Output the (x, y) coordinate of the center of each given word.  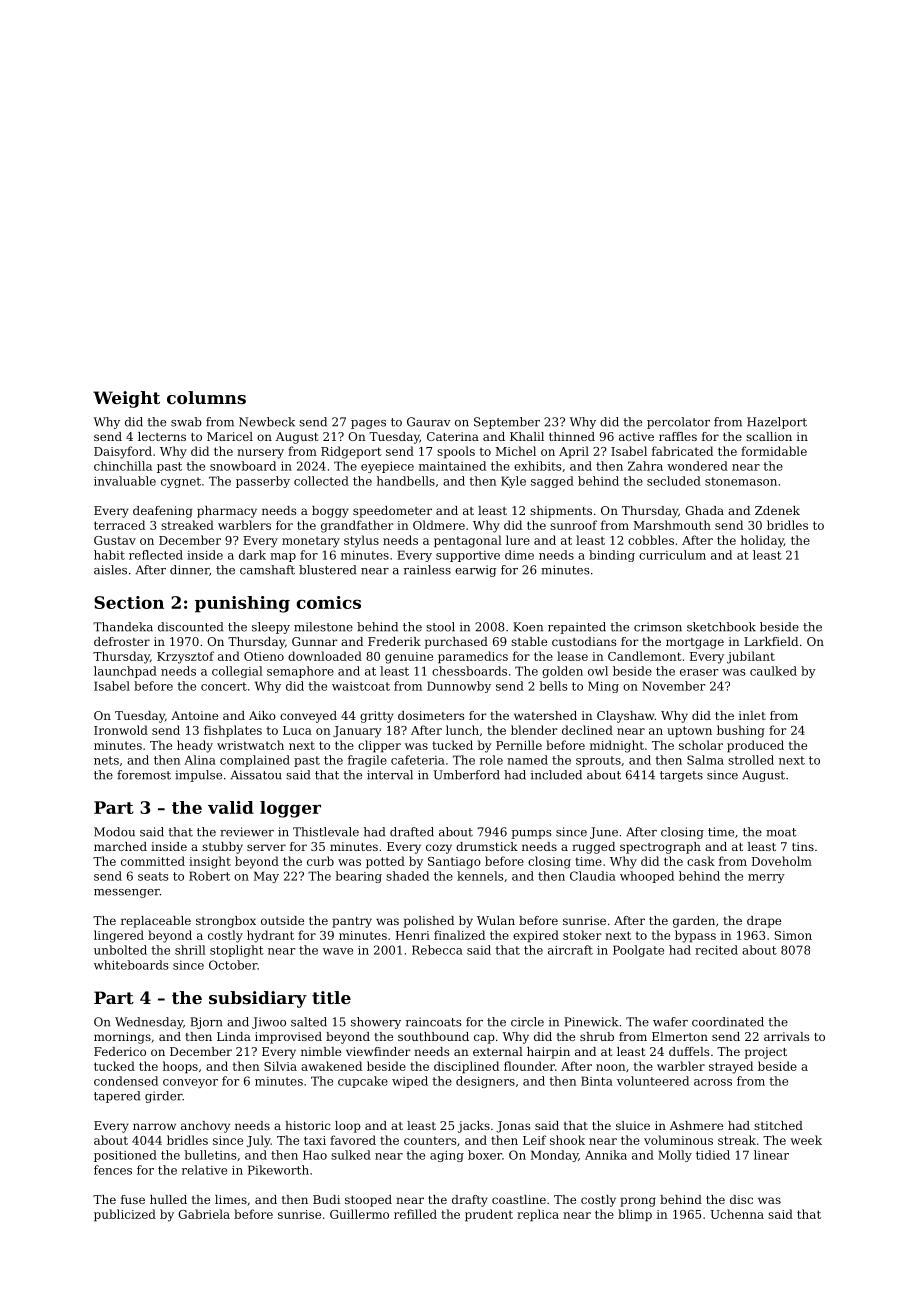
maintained (452, 466)
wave (338, 951)
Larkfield (771, 641)
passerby (263, 482)
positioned (125, 1156)
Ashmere (696, 1125)
